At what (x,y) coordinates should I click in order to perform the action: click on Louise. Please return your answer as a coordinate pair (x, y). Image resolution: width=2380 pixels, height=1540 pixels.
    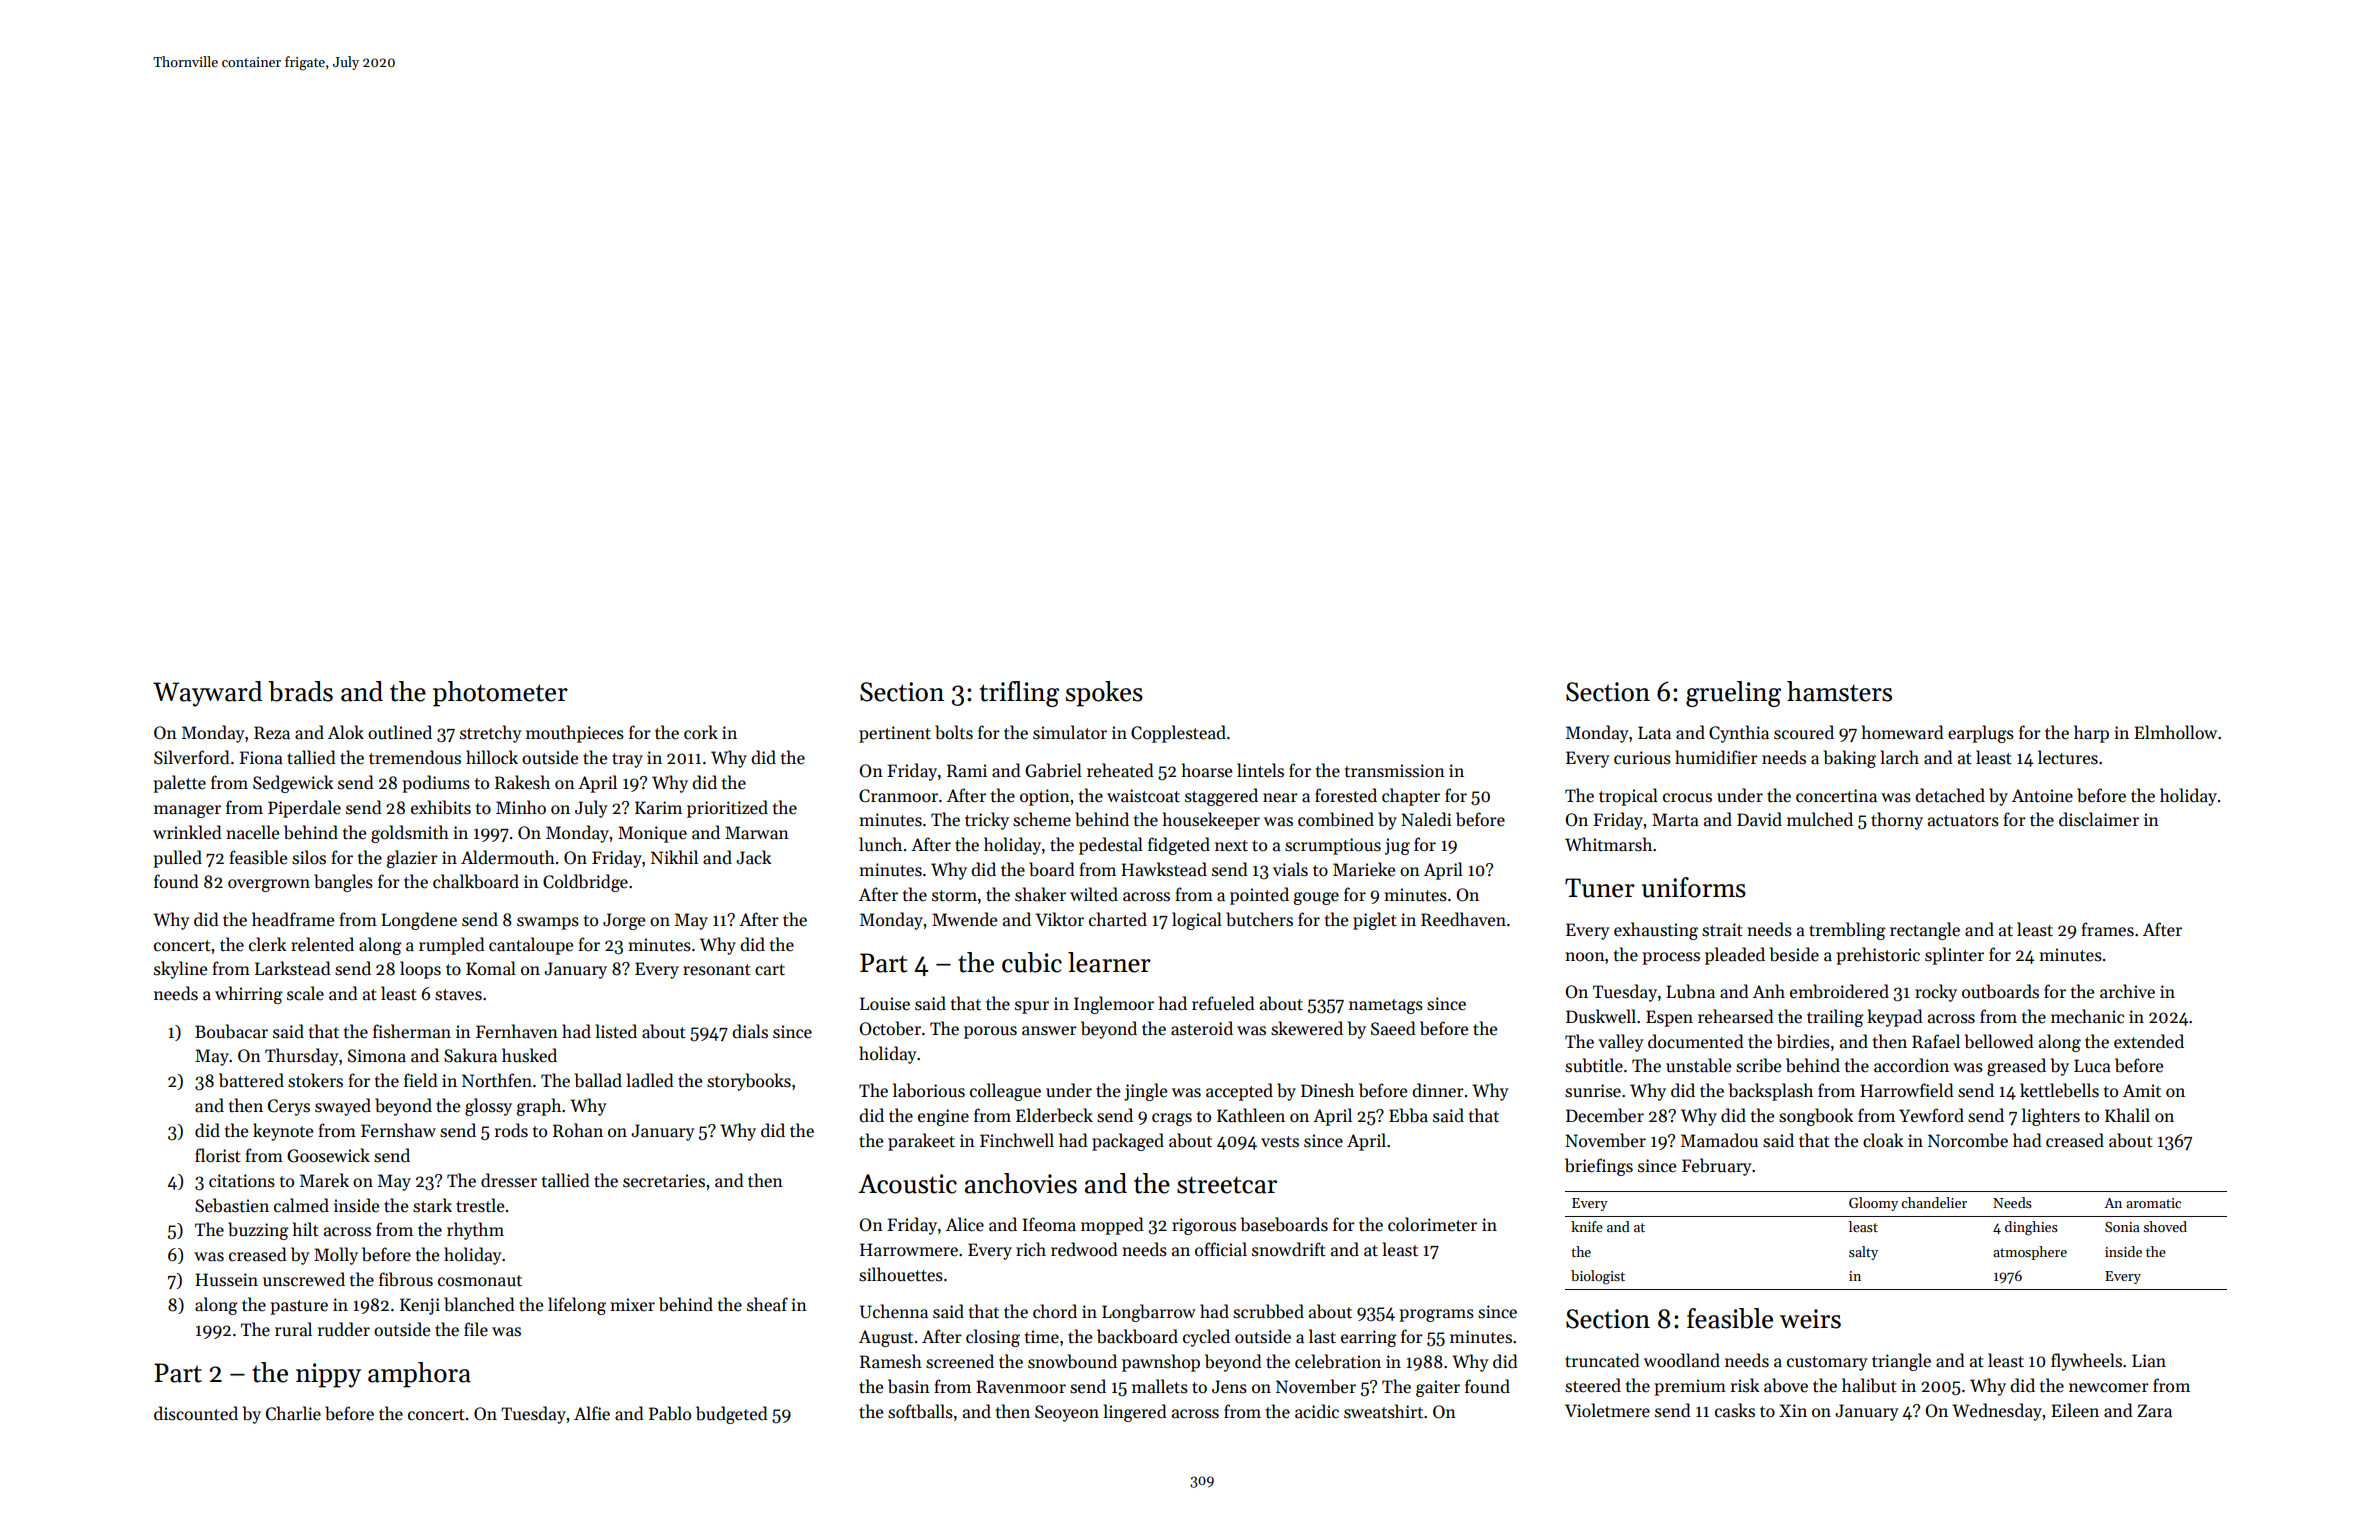
    Looking at the image, I should click on (885, 1004).
